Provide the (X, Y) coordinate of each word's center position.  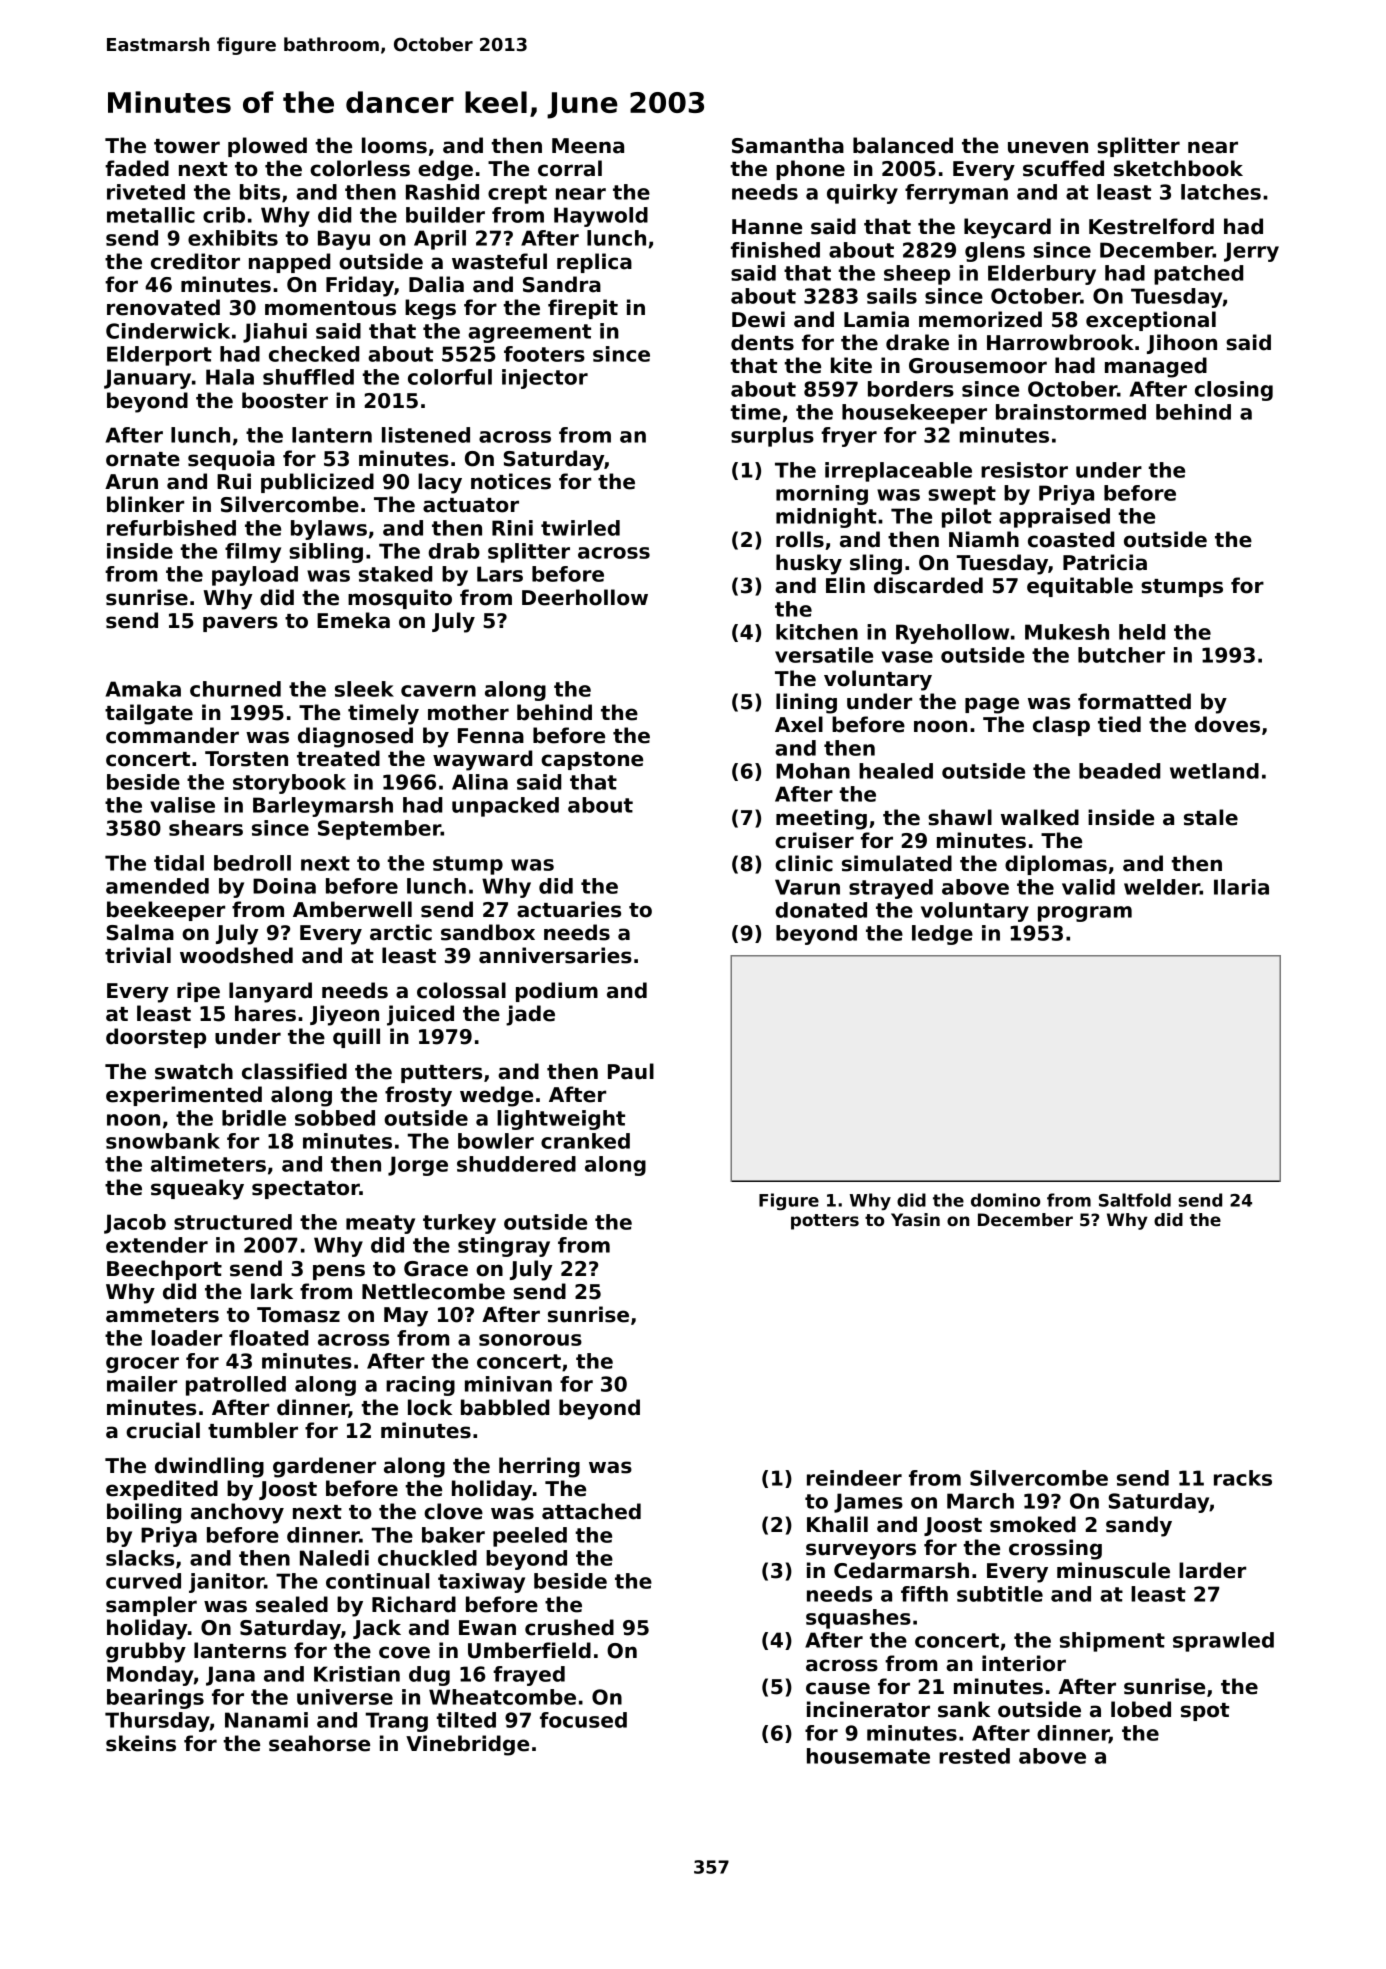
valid (1088, 887)
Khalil (837, 1524)
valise (182, 805)
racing (420, 1386)
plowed (267, 147)
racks (1243, 1478)
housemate (868, 1756)
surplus (772, 437)
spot (1205, 1712)
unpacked (505, 807)
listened (426, 435)
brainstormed (1071, 412)
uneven (1048, 147)
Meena (588, 146)
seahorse (319, 1743)
